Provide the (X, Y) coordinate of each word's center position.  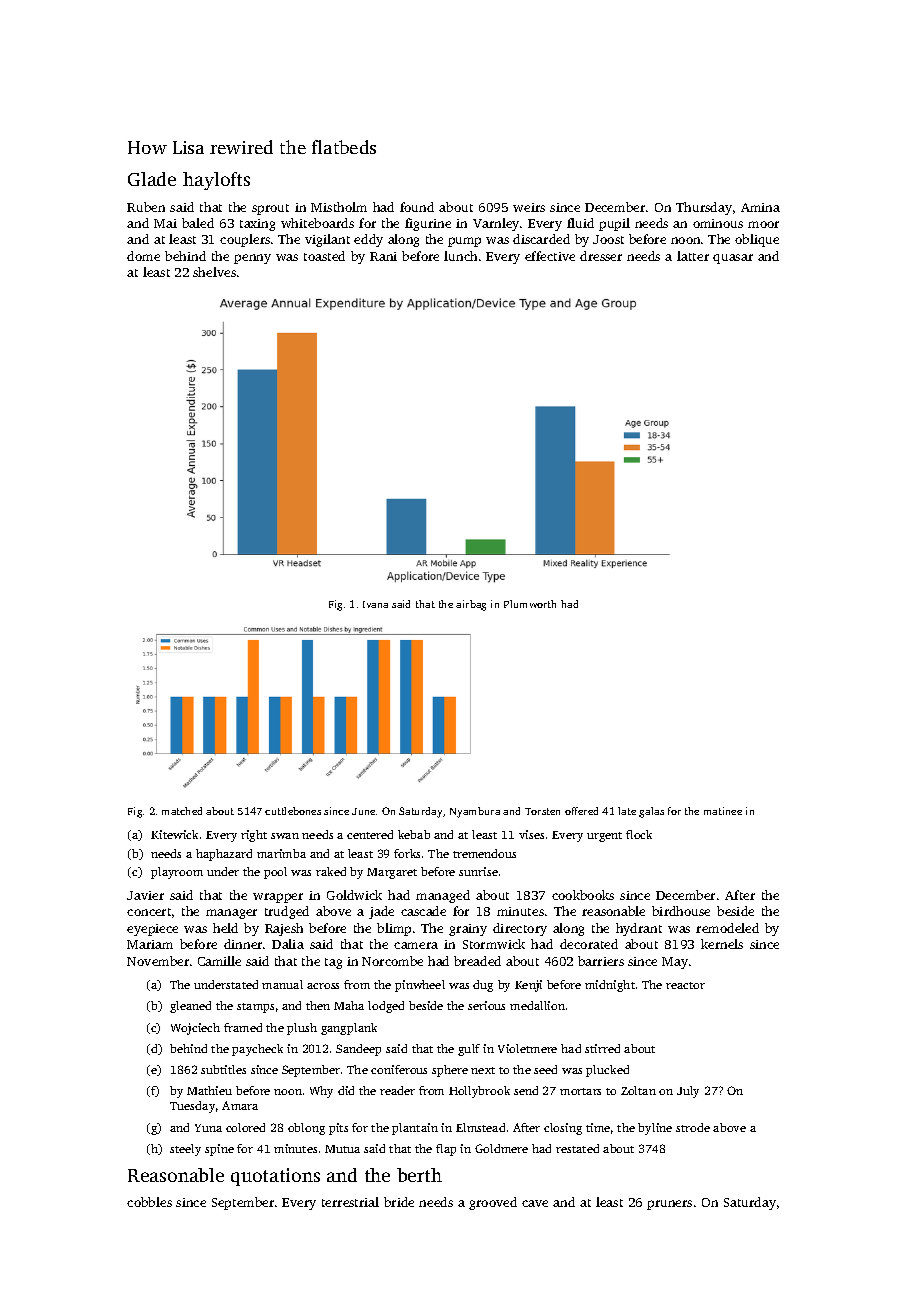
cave (535, 1203)
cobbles (149, 1202)
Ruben (146, 207)
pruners (669, 1205)
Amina (760, 207)
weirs (529, 207)
